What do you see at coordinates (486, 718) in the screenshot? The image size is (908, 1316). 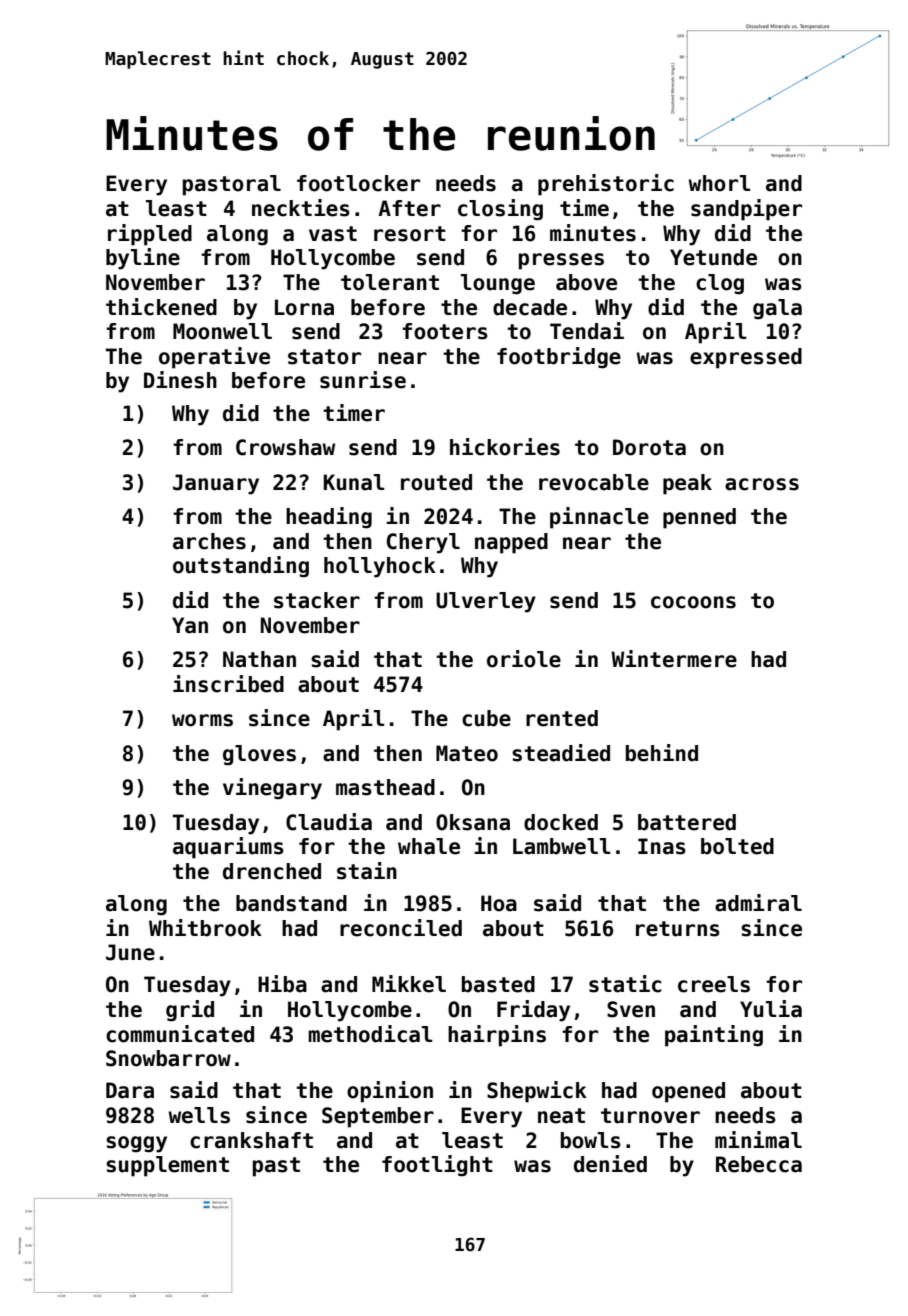 I see `cube` at bounding box center [486, 718].
